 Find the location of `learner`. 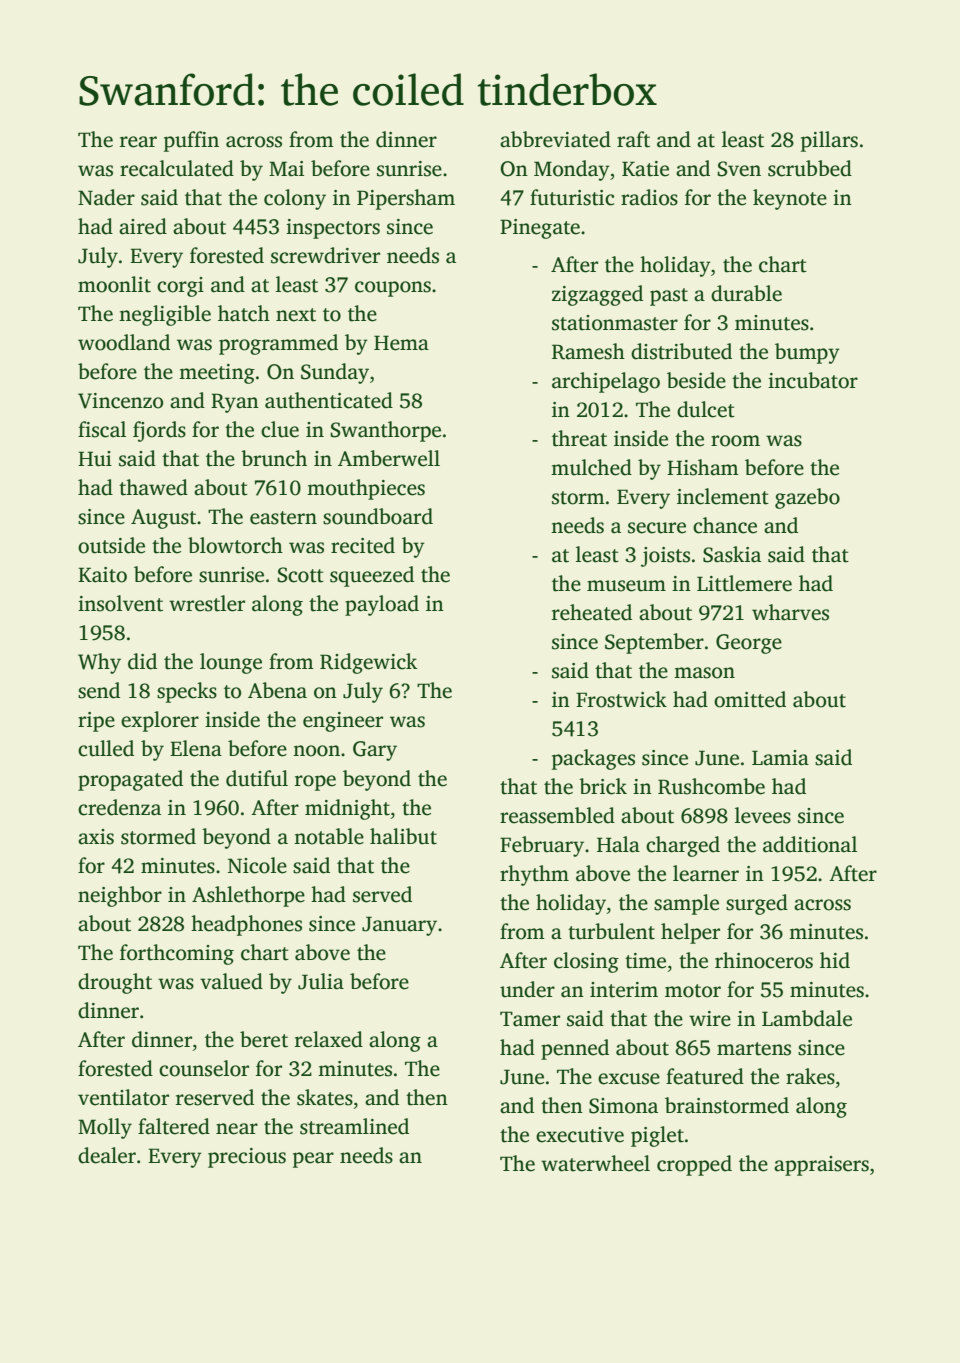

learner is located at coordinates (706, 873).
